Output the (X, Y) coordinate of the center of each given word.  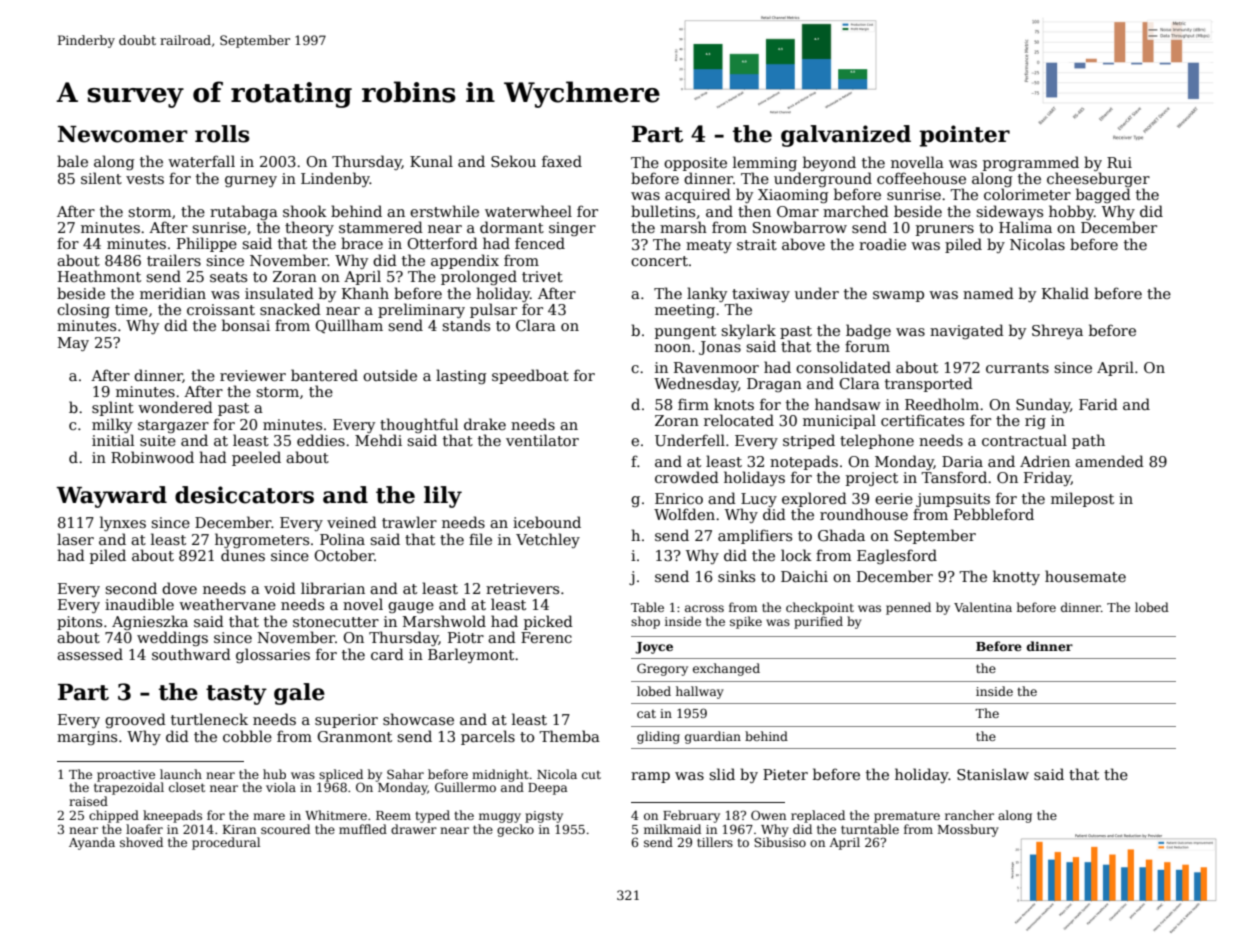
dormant (512, 227)
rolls (222, 134)
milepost (1082, 499)
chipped (114, 816)
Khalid (1065, 293)
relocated (739, 420)
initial (113, 440)
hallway (700, 692)
